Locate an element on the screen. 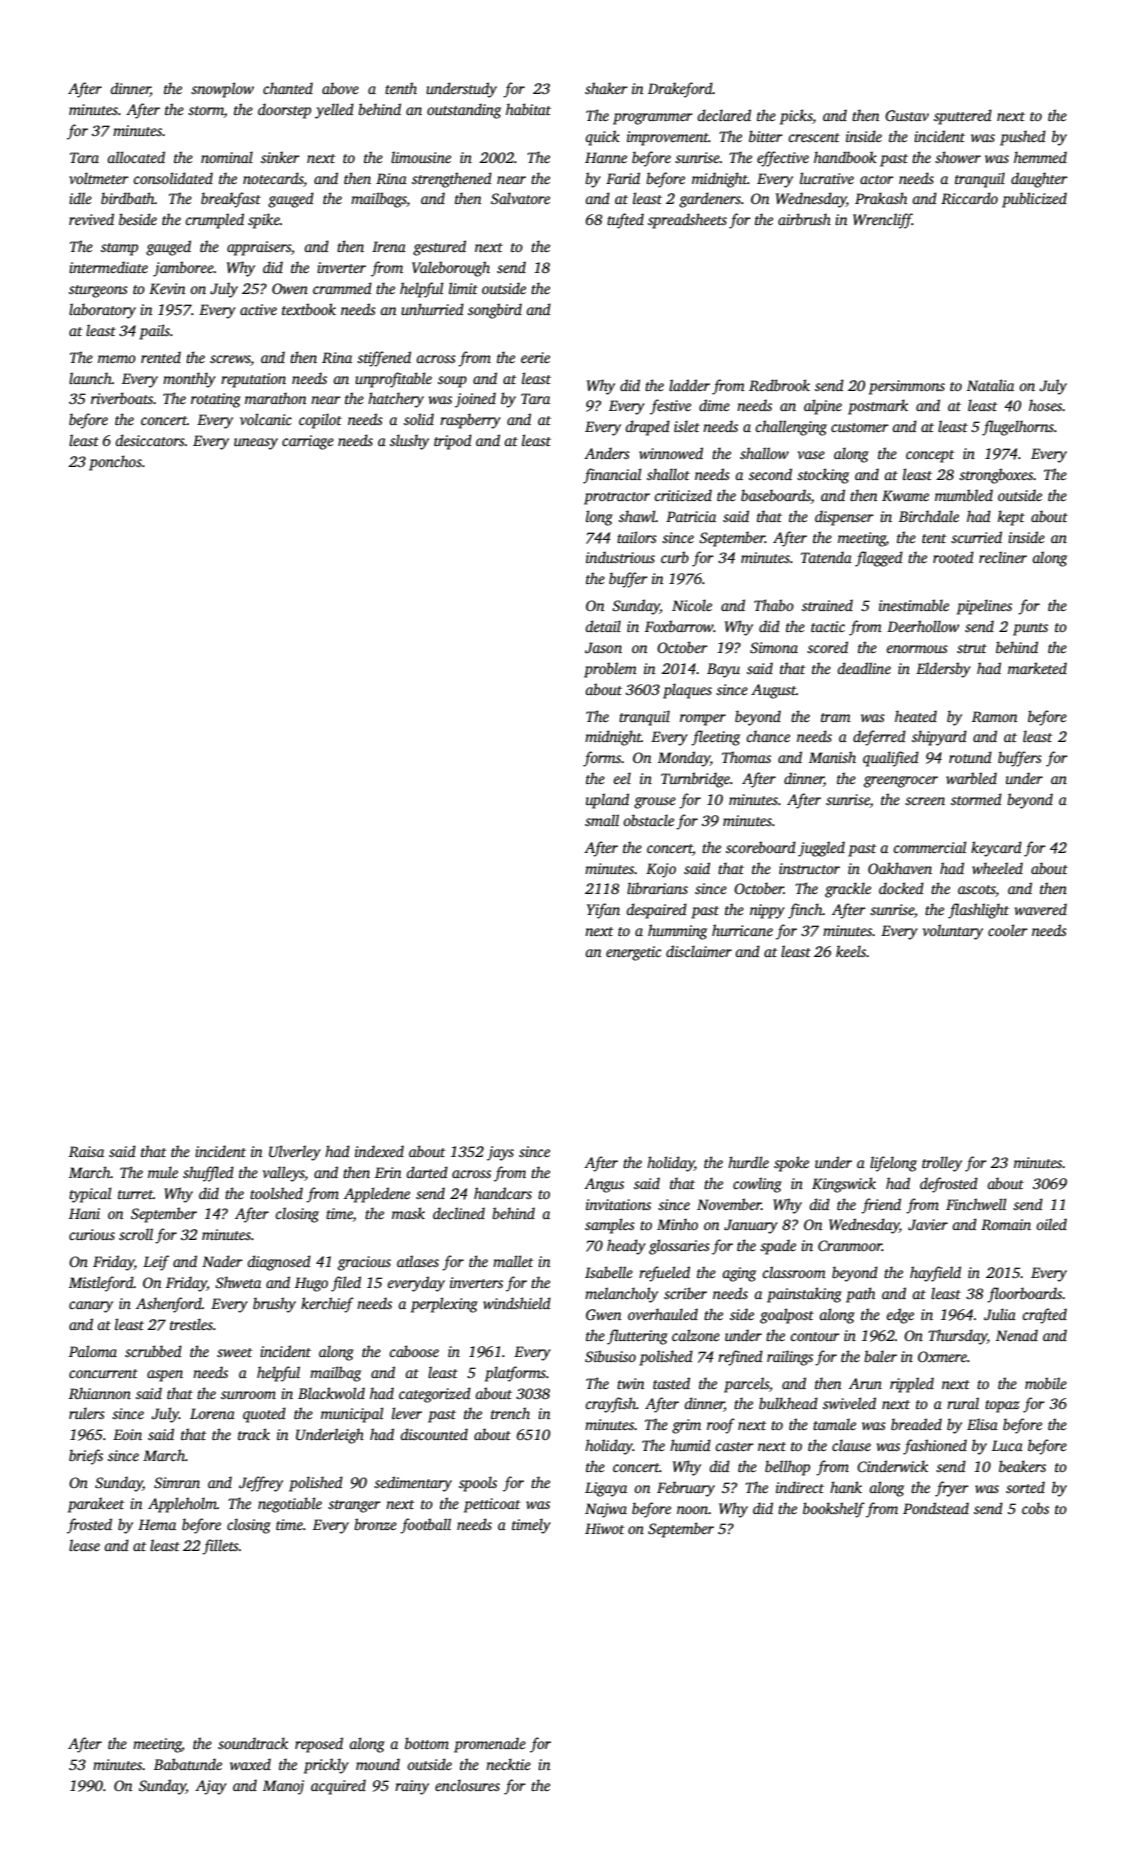 This screenshot has height=1871, width=1136. Ulverley is located at coordinates (295, 1153).
